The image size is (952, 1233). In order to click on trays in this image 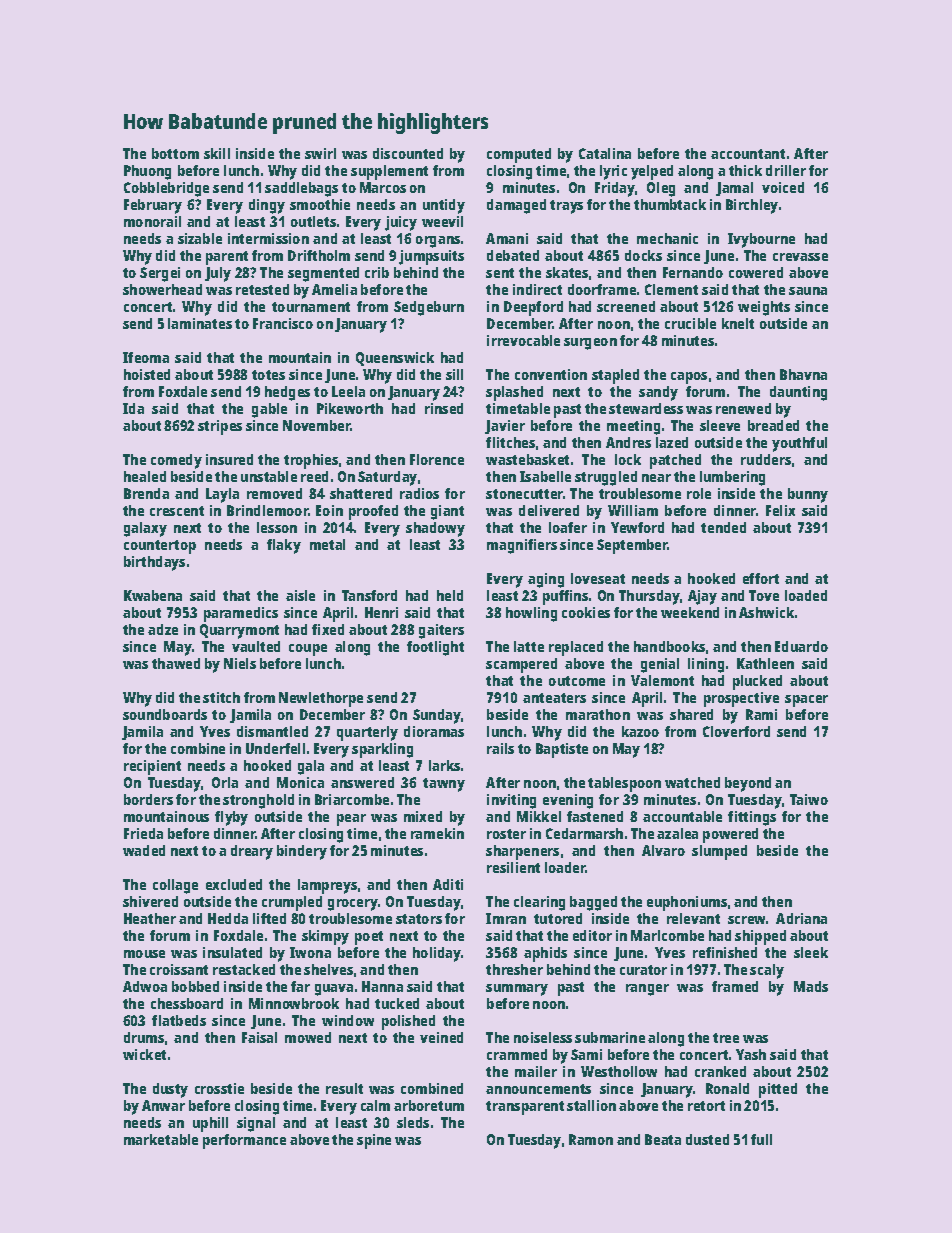, I will do `click(566, 207)`.
